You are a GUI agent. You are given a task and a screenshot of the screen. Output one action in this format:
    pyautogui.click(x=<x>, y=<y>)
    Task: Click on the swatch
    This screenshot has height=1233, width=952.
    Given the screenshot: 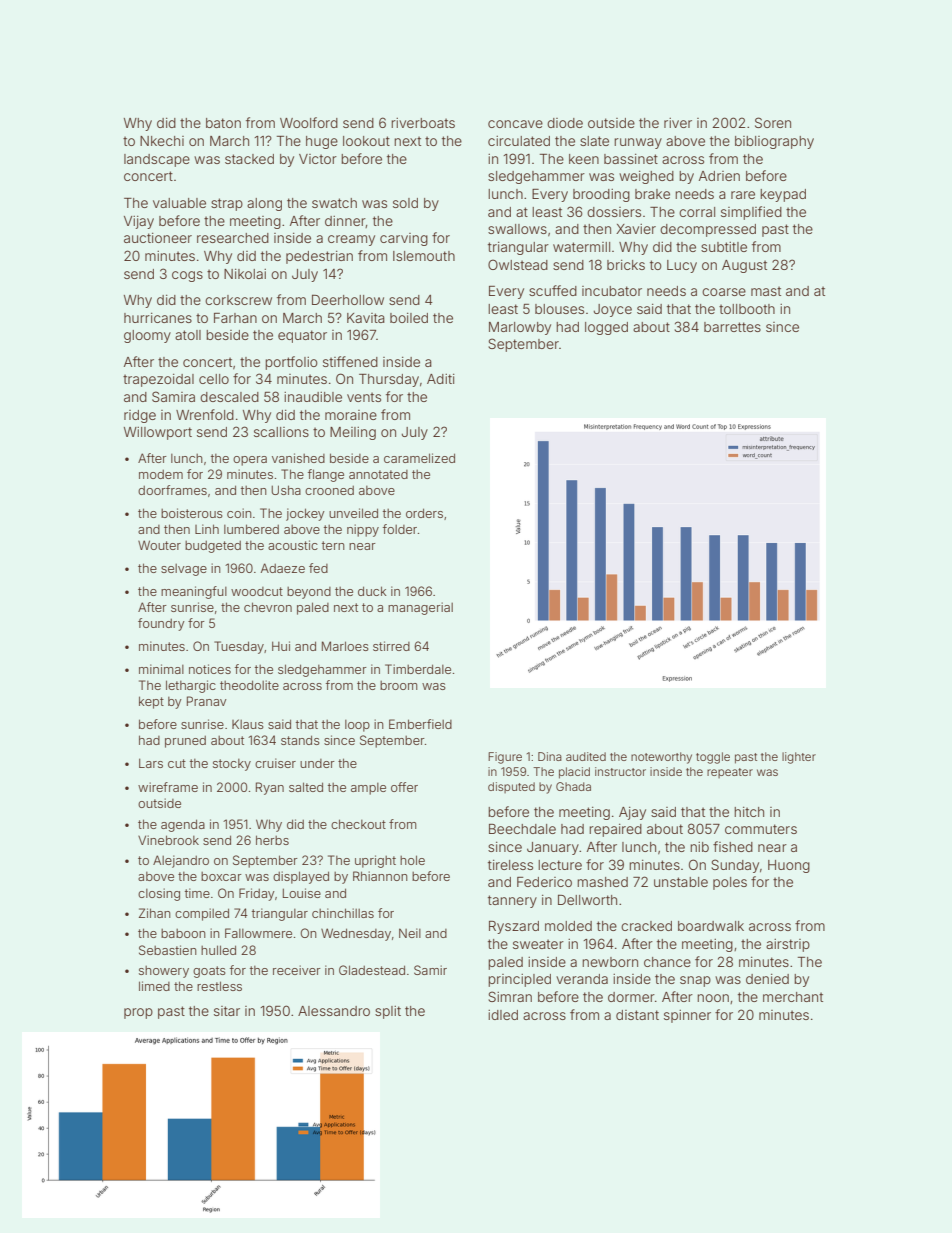 What is the action you would take?
    pyautogui.click(x=334, y=203)
